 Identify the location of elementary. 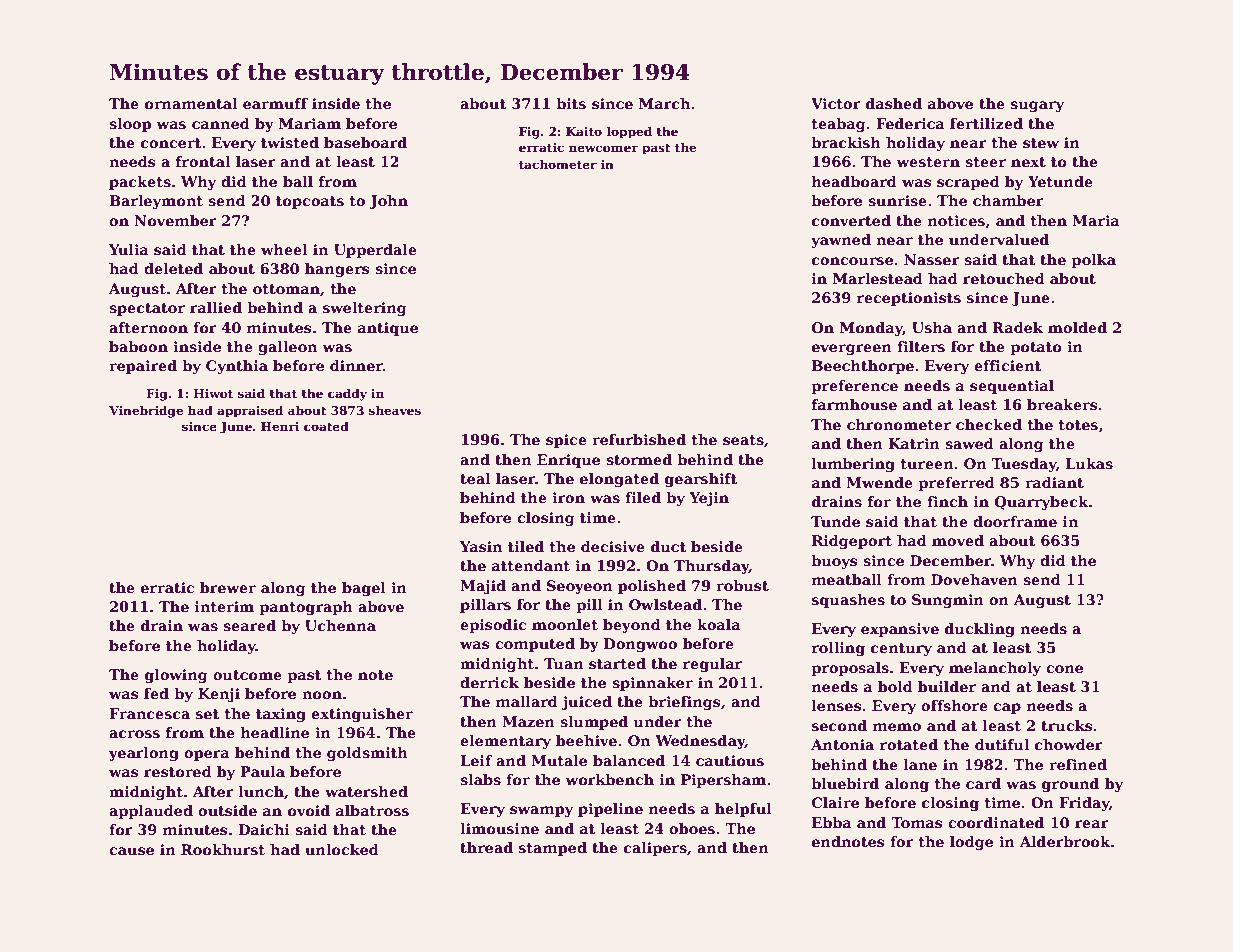
(505, 742).
